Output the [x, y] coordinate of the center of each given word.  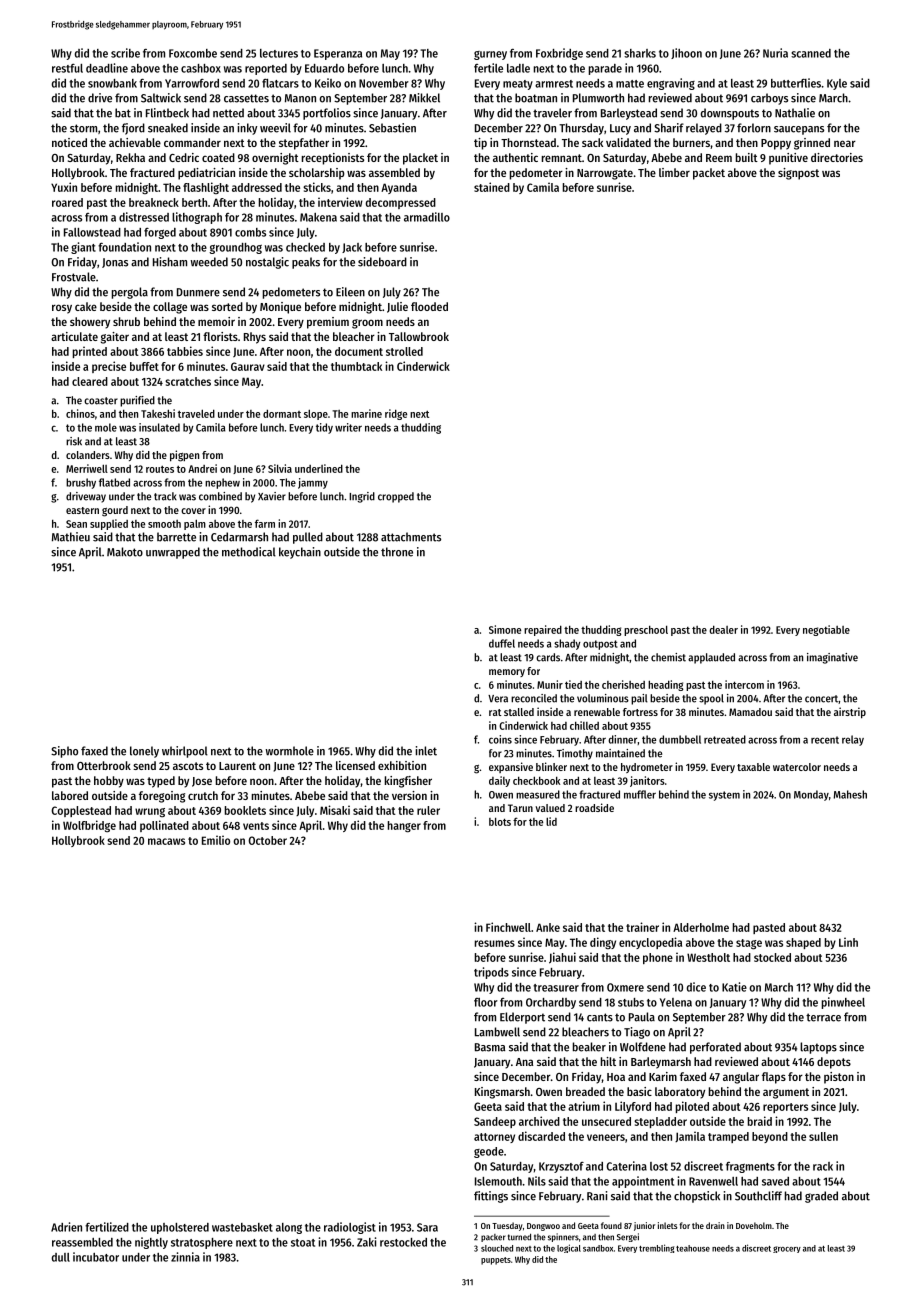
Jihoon [686, 53]
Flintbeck [167, 113]
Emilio [216, 840]
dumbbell [680, 739]
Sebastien [392, 128]
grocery [787, 1249]
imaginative [832, 658]
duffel [502, 643]
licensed [355, 765]
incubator [96, 1257]
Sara [427, 1227]
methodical [249, 552]
